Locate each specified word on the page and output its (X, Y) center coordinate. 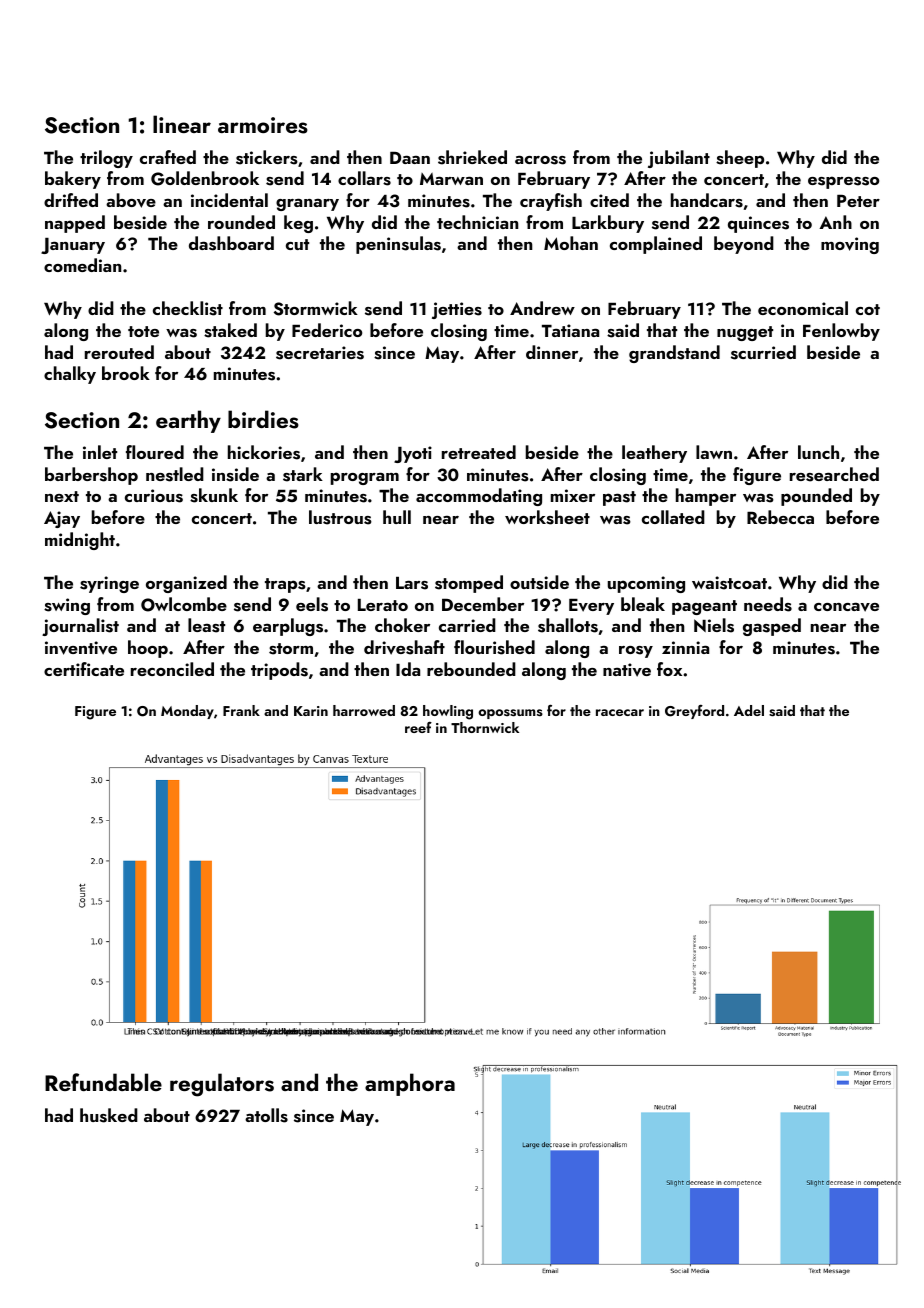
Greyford (694, 712)
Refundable (103, 1082)
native (627, 670)
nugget (745, 333)
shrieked (472, 157)
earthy (188, 421)
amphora (410, 1084)
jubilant (679, 159)
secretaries (320, 353)
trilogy (106, 159)
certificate (84, 669)
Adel (749, 710)
